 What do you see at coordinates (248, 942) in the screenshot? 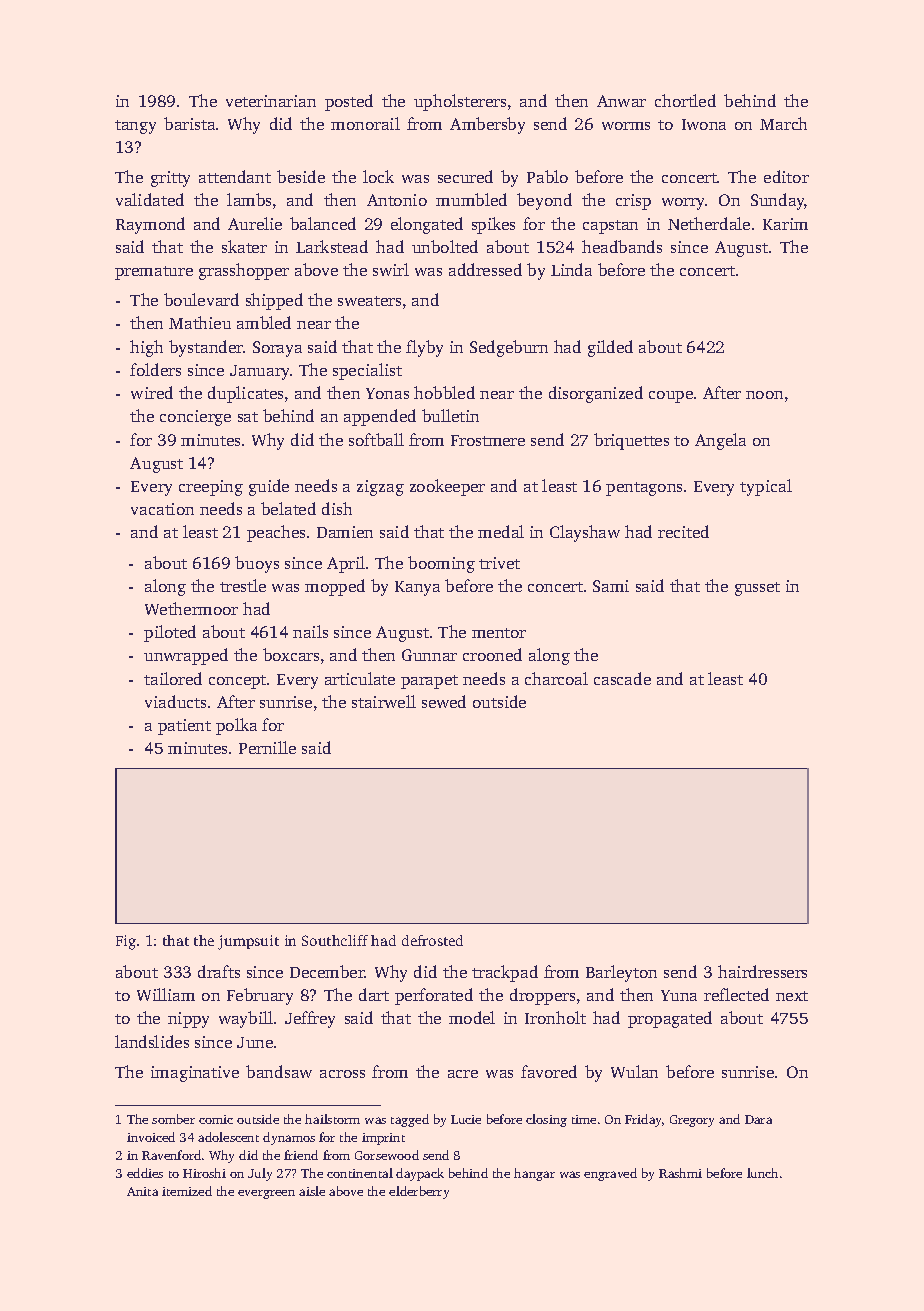
I see `jumpsuit` at bounding box center [248, 942].
